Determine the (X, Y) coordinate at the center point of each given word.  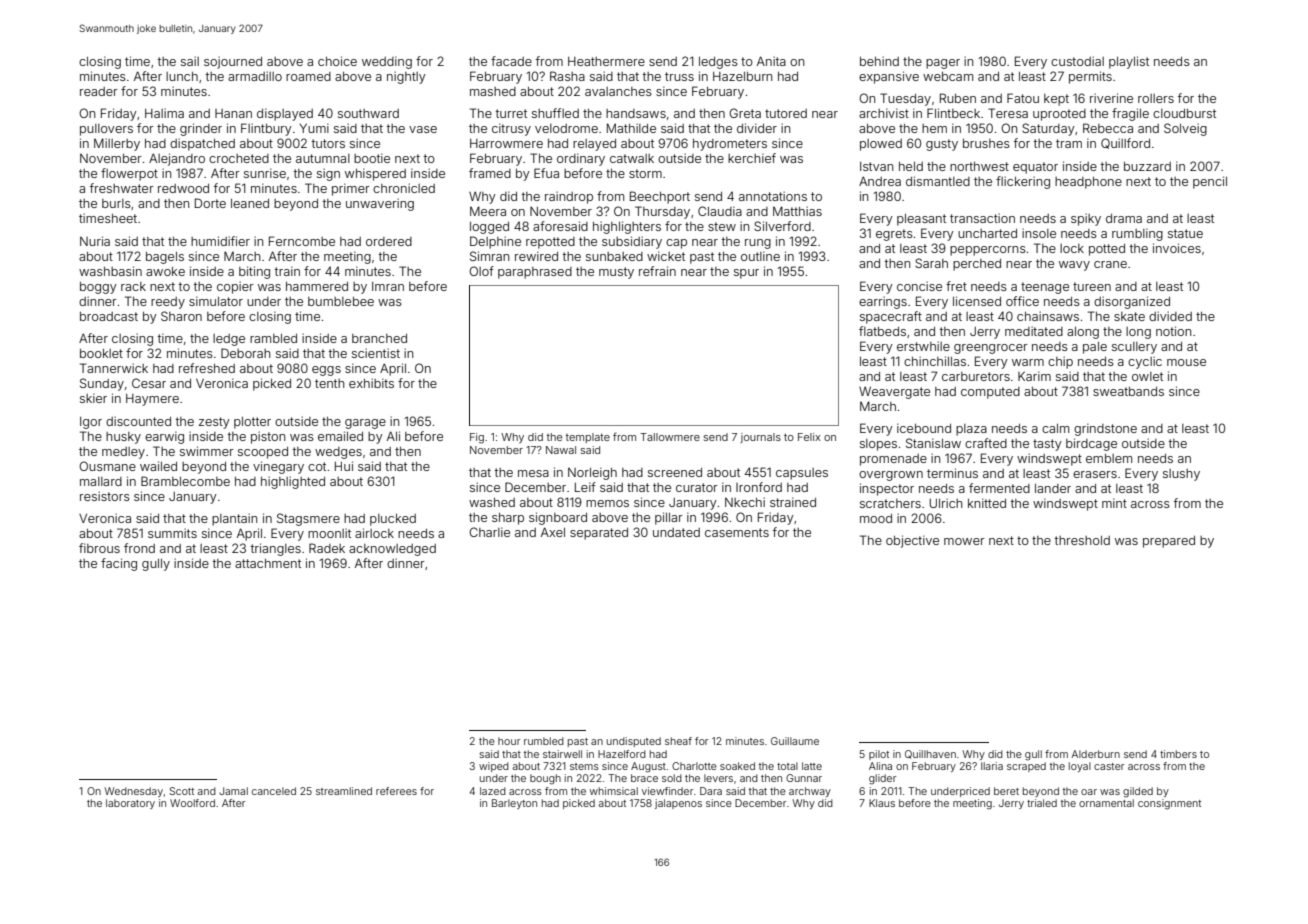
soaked (737, 766)
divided (1170, 316)
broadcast (109, 316)
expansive (889, 77)
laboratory (130, 804)
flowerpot (129, 174)
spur (746, 274)
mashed (493, 91)
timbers (1178, 754)
